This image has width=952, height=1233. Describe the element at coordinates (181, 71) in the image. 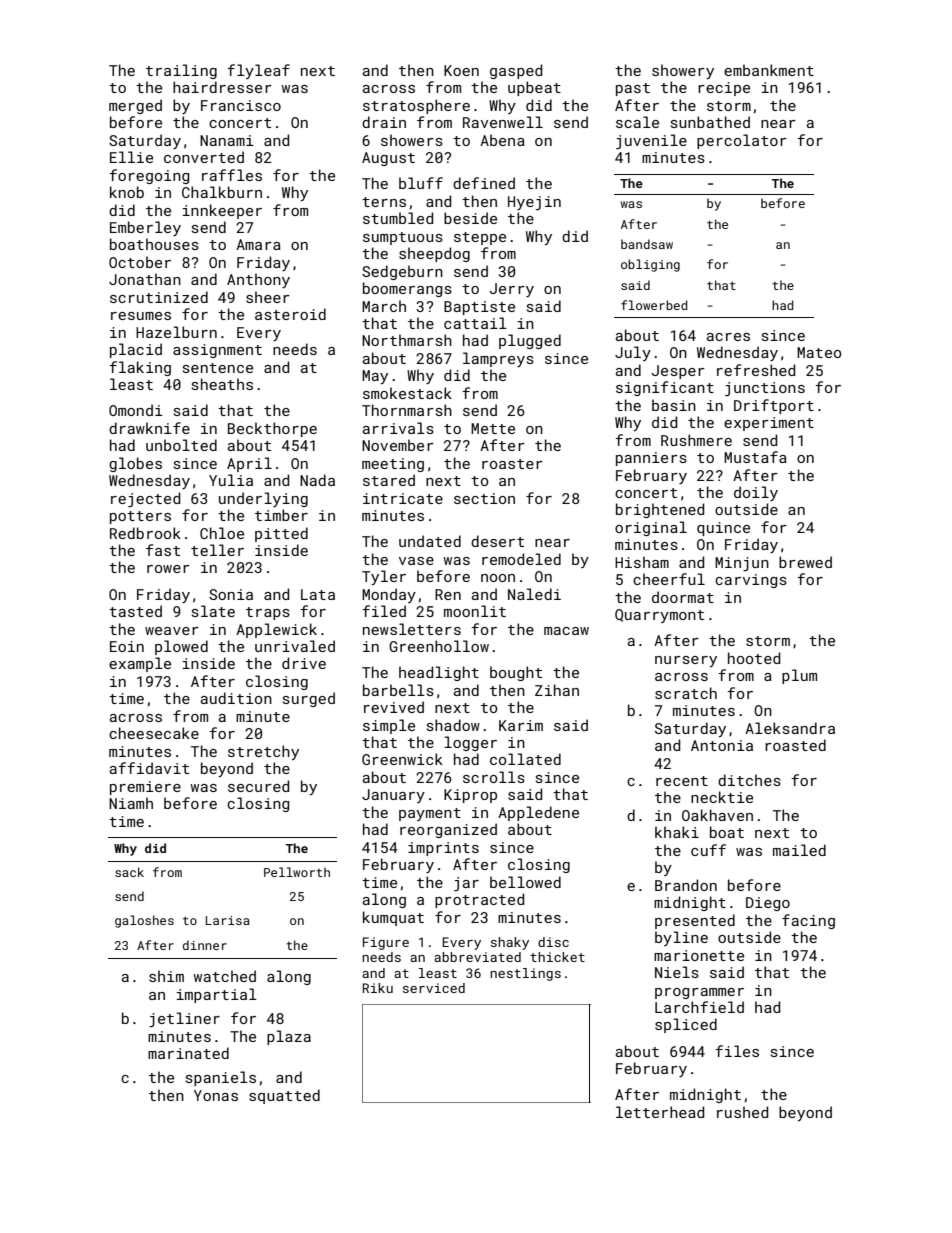

I see `trailing` at that location.
